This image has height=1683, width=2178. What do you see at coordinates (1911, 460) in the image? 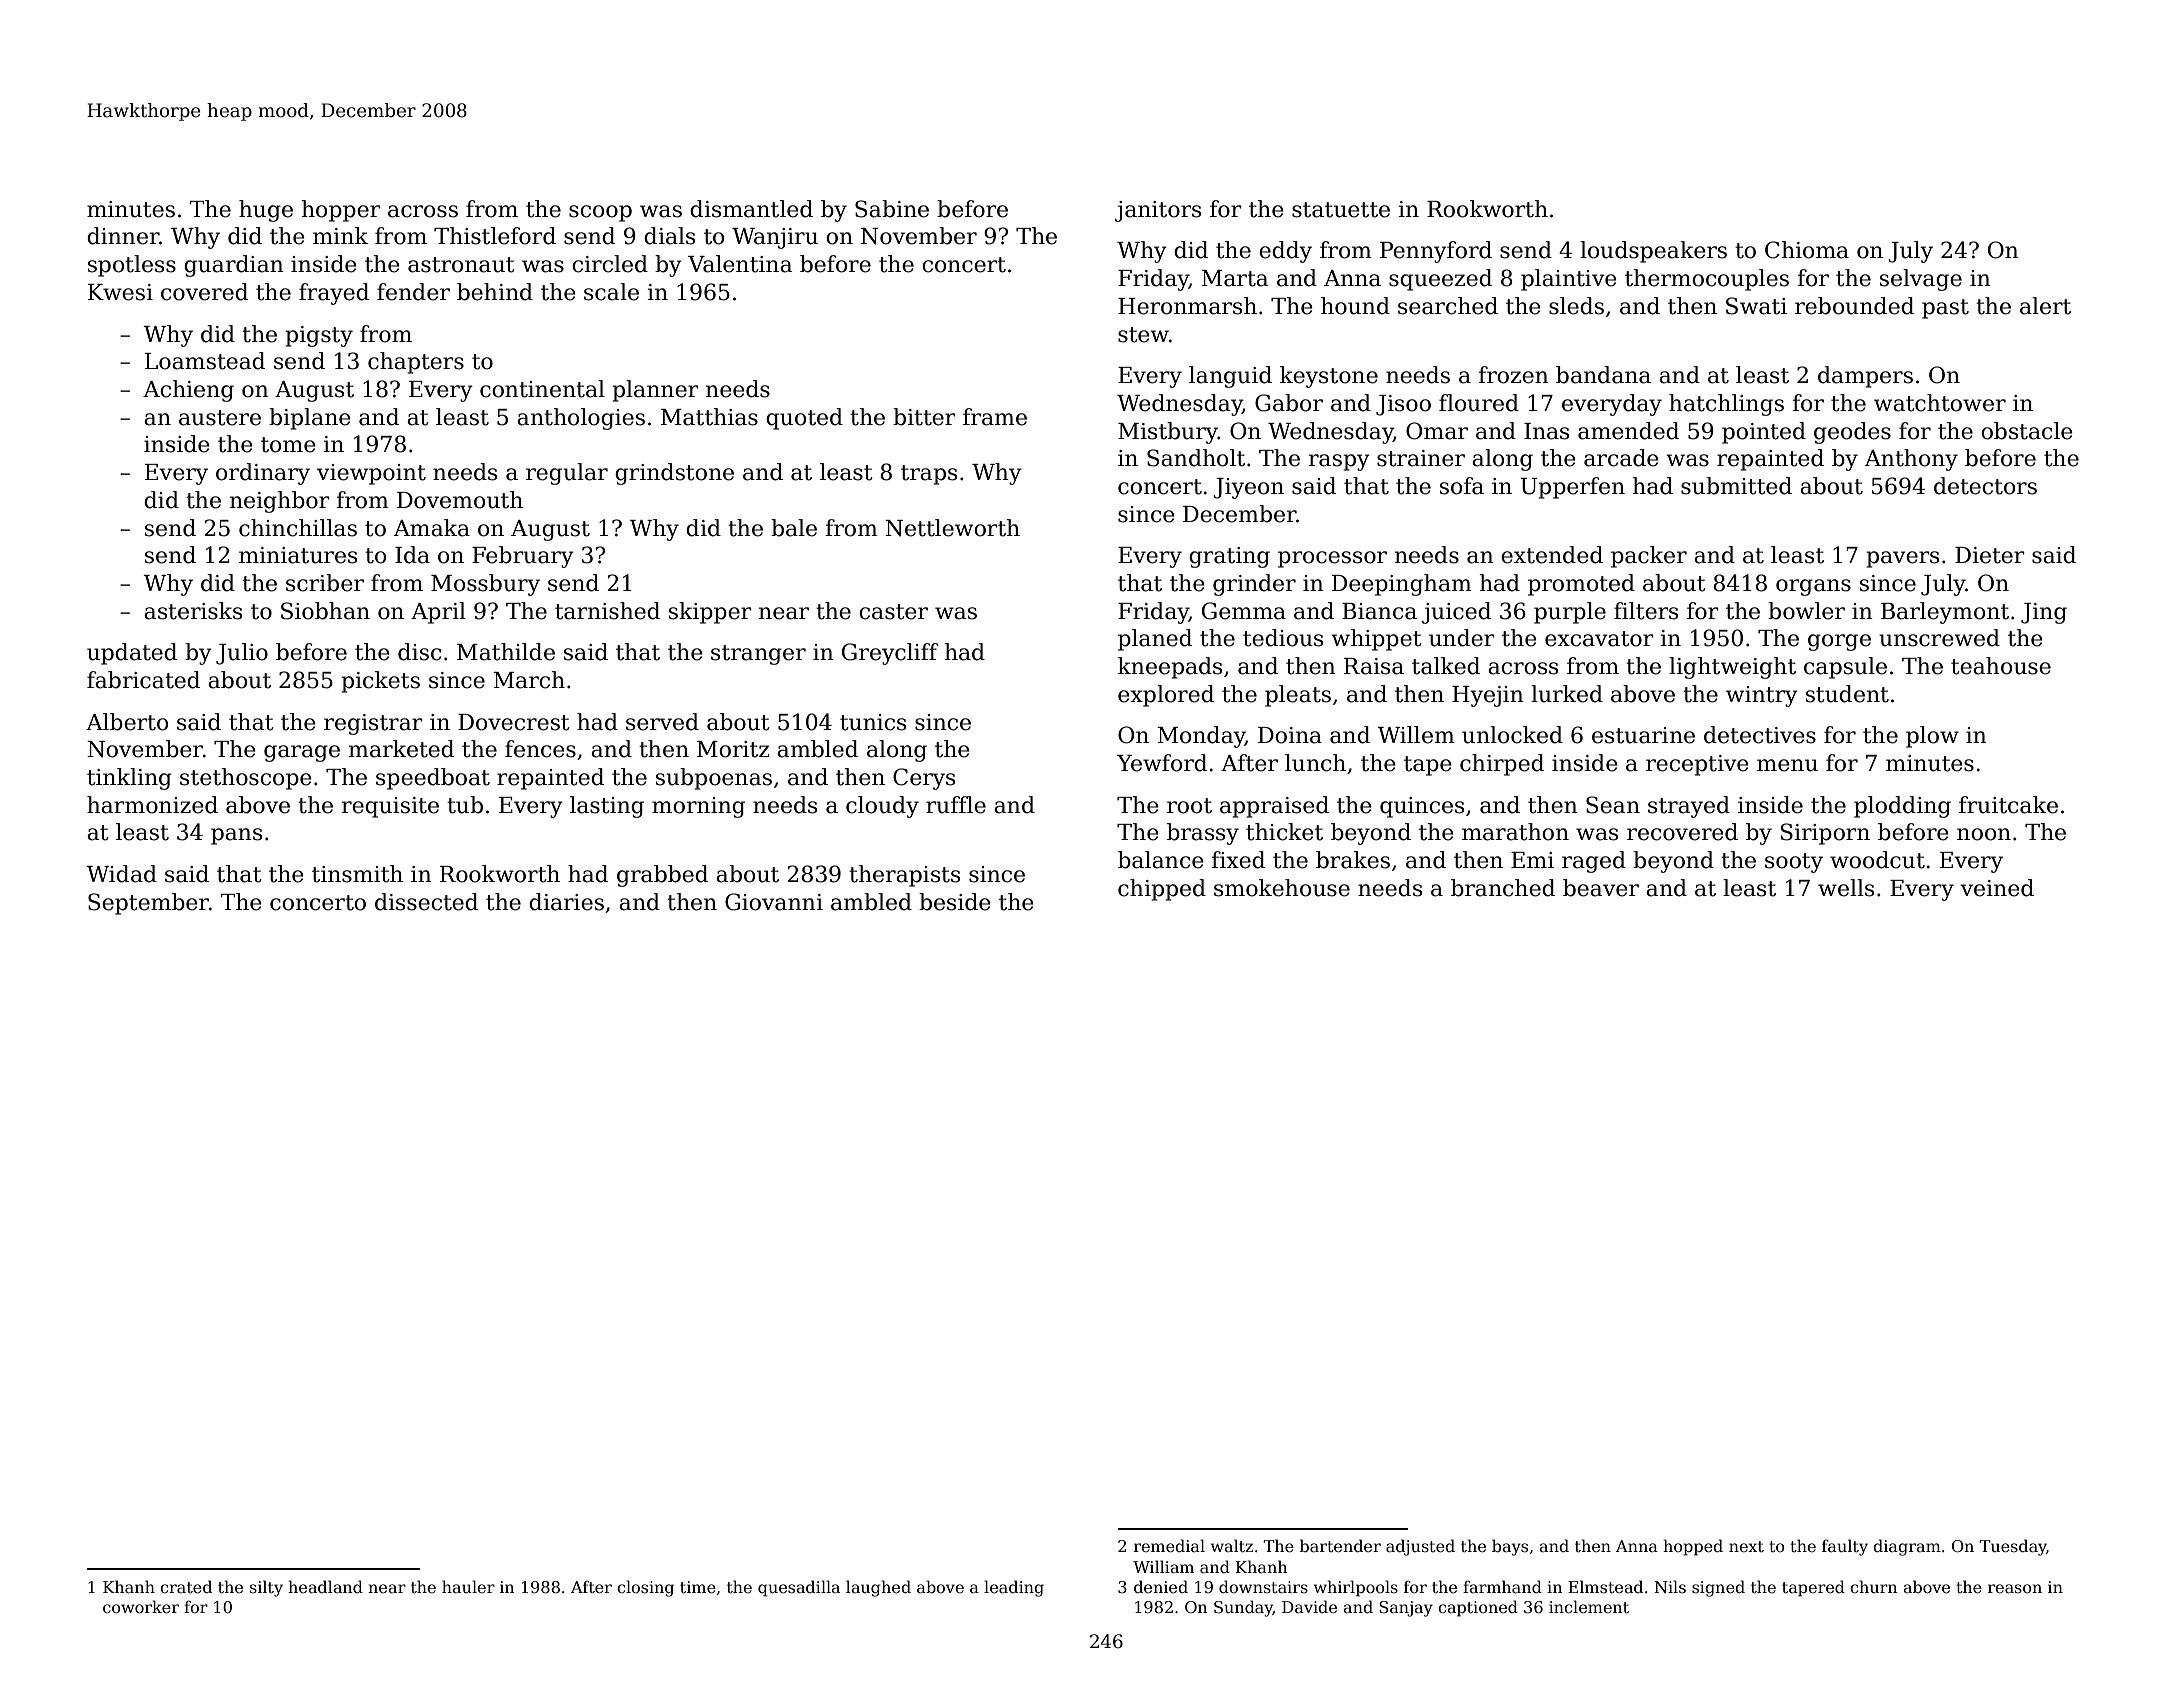
I see `Anthony` at bounding box center [1911, 460].
